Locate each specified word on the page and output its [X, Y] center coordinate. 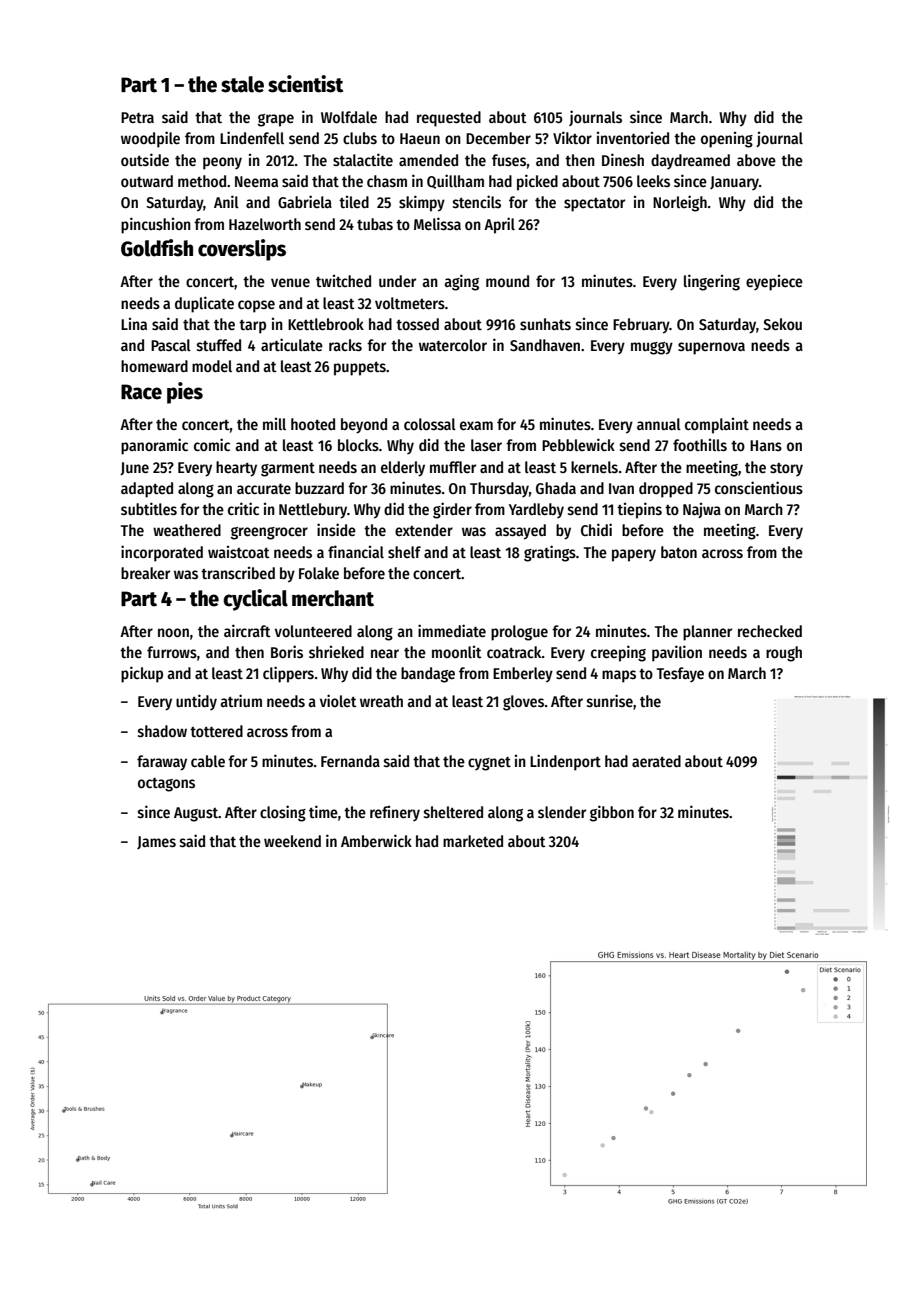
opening [727, 140]
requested [449, 119]
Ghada [556, 488]
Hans [766, 445]
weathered [187, 530]
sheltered [453, 812]
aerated [656, 761]
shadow [162, 731]
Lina [134, 324]
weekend [292, 841]
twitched [343, 281]
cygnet [489, 764]
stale [242, 84]
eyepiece [774, 283]
